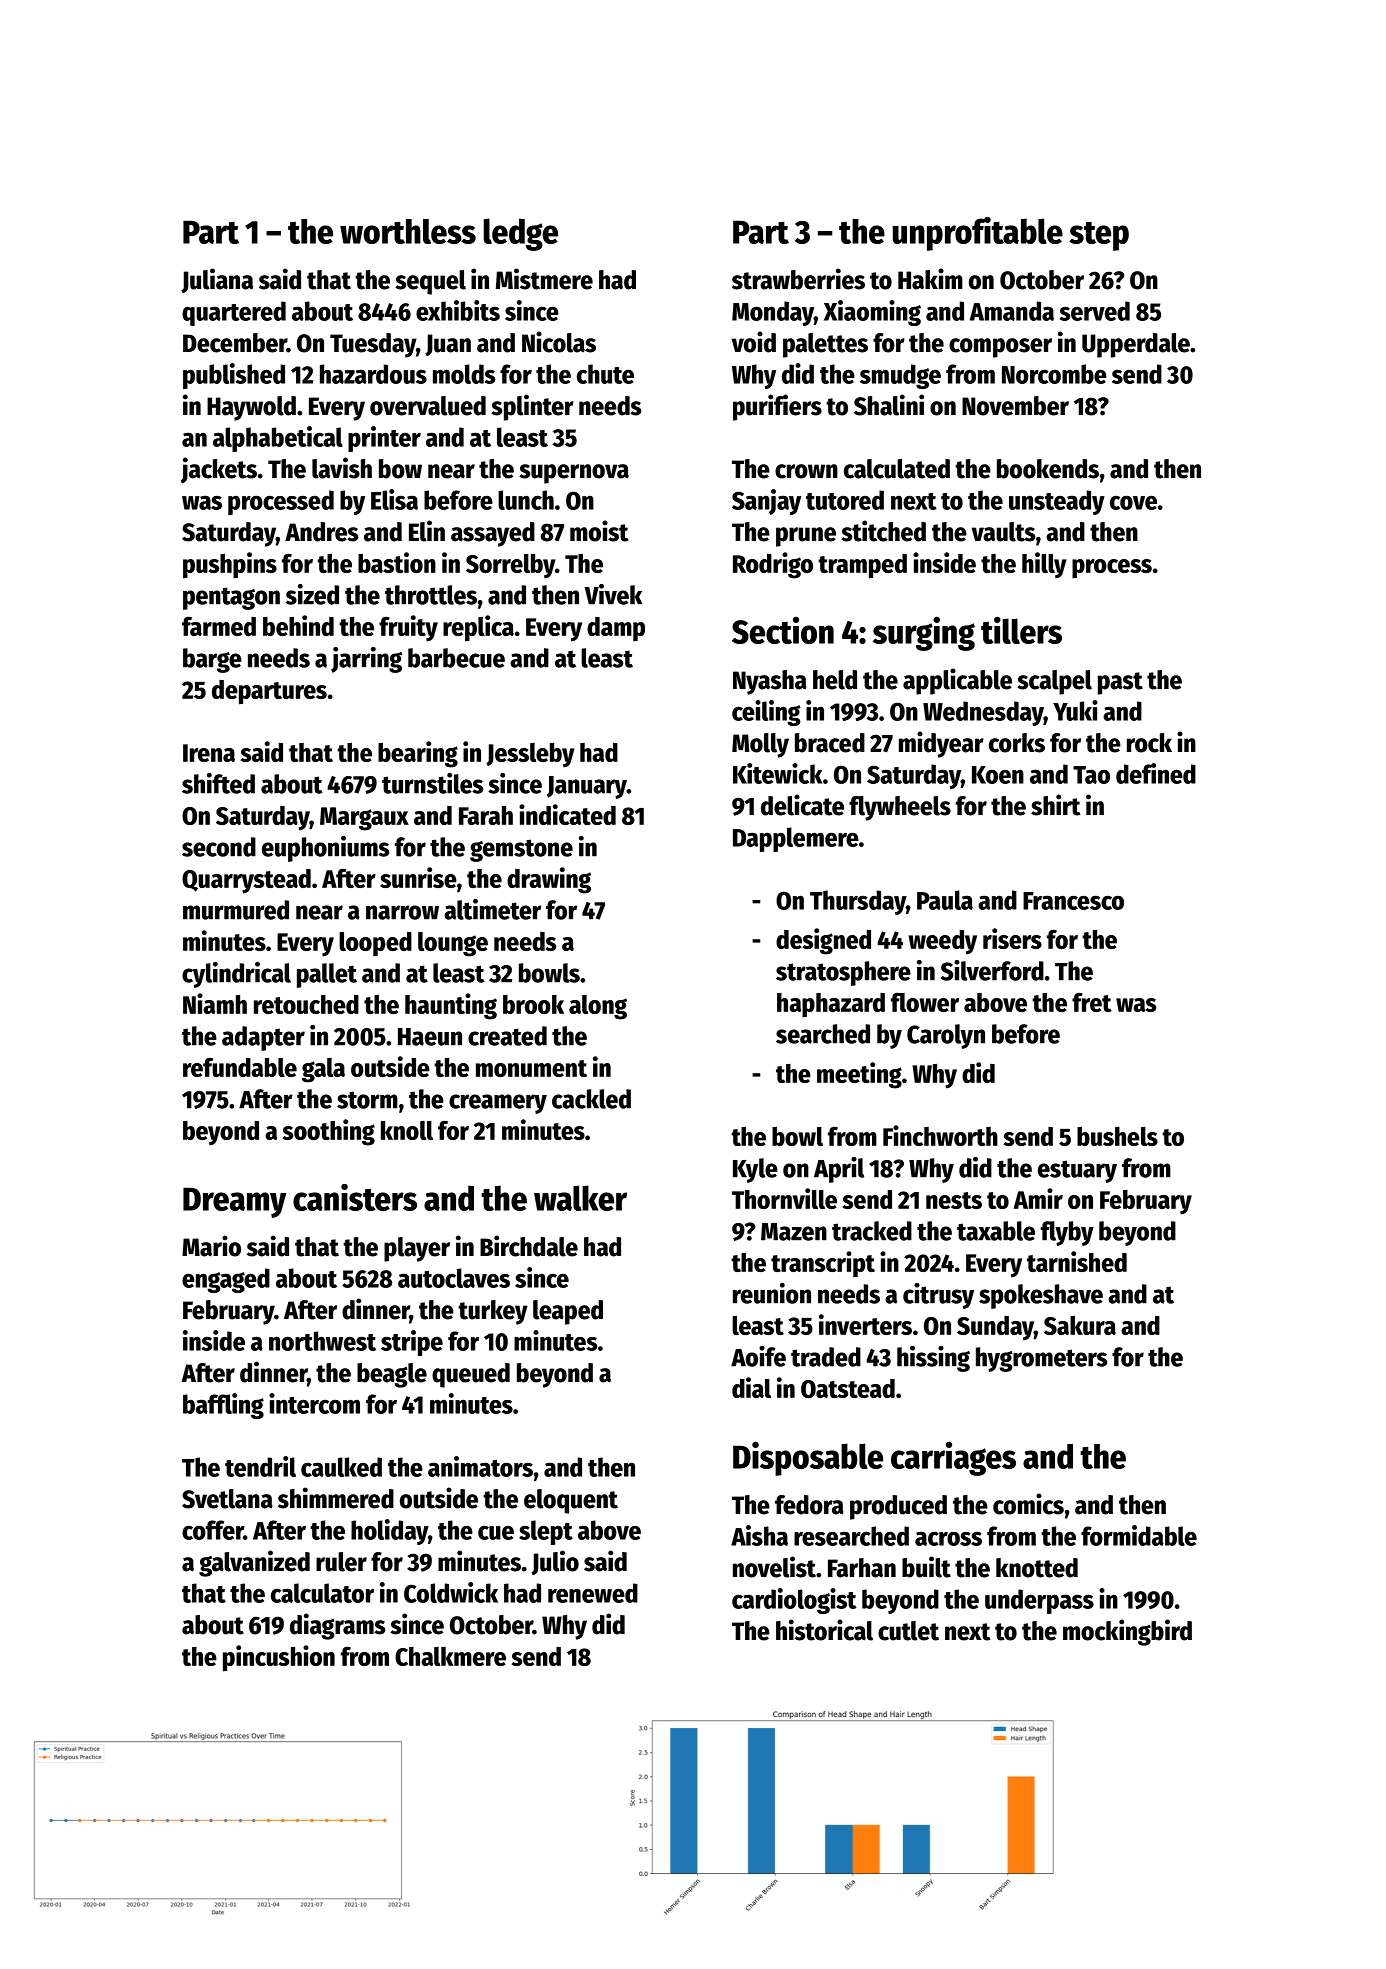 The image size is (1386, 1969). What do you see at coordinates (1077, 1171) in the document?
I see `estuary` at bounding box center [1077, 1171].
